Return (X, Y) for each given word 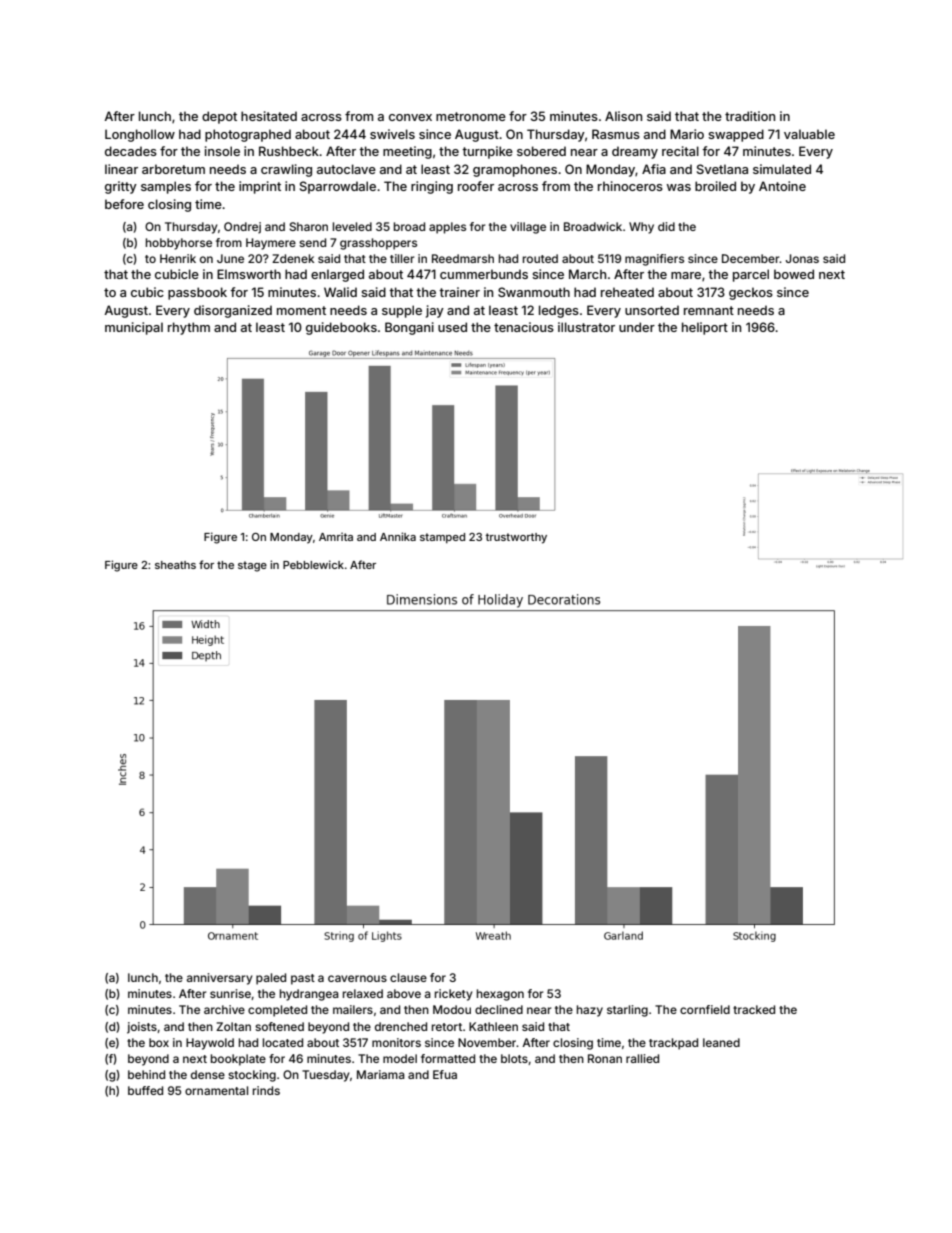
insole (222, 151)
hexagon (500, 995)
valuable (809, 134)
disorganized (233, 311)
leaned (721, 1042)
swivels (392, 134)
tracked (754, 1009)
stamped (442, 538)
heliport (705, 328)
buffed (145, 1090)
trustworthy (516, 538)
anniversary (220, 979)
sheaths (175, 565)
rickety (454, 995)
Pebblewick (313, 564)
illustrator (586, 327)
